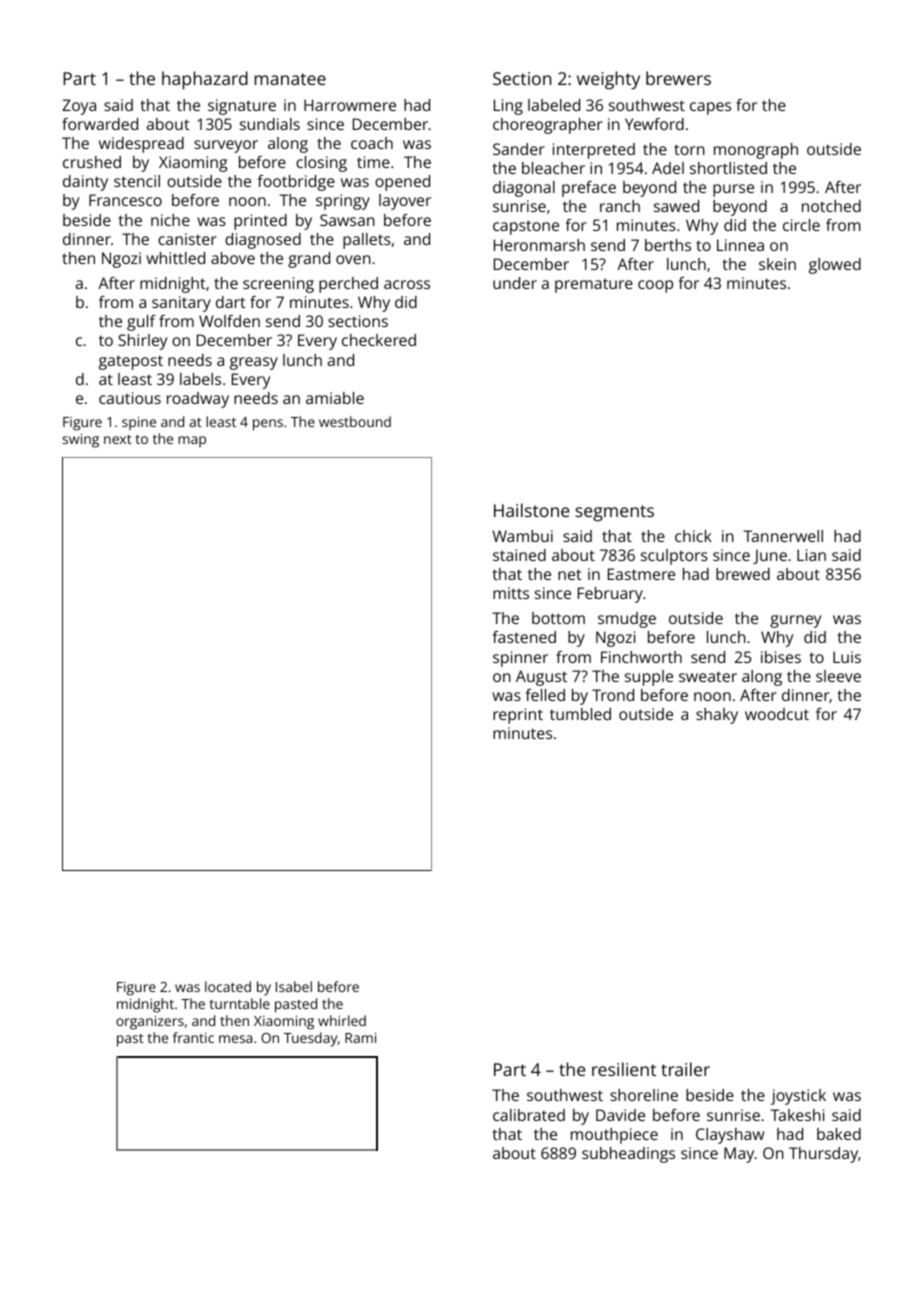 This screenshot has height=1311, width=924. I want to click on pens, so click(268, 425).
